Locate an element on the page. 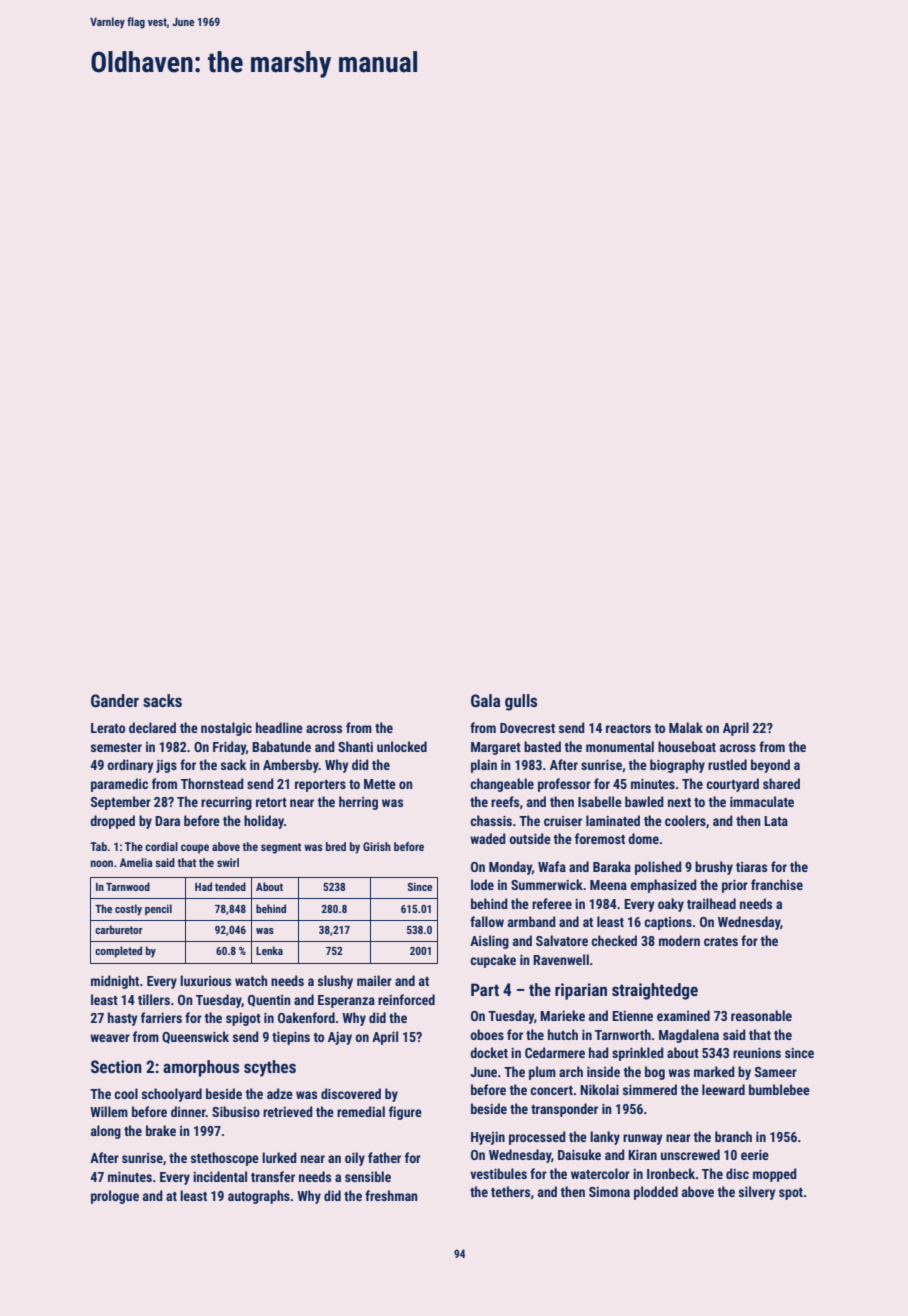 This image has height=1316, width=908. reasonable is located at coordinates (761, 1015).
